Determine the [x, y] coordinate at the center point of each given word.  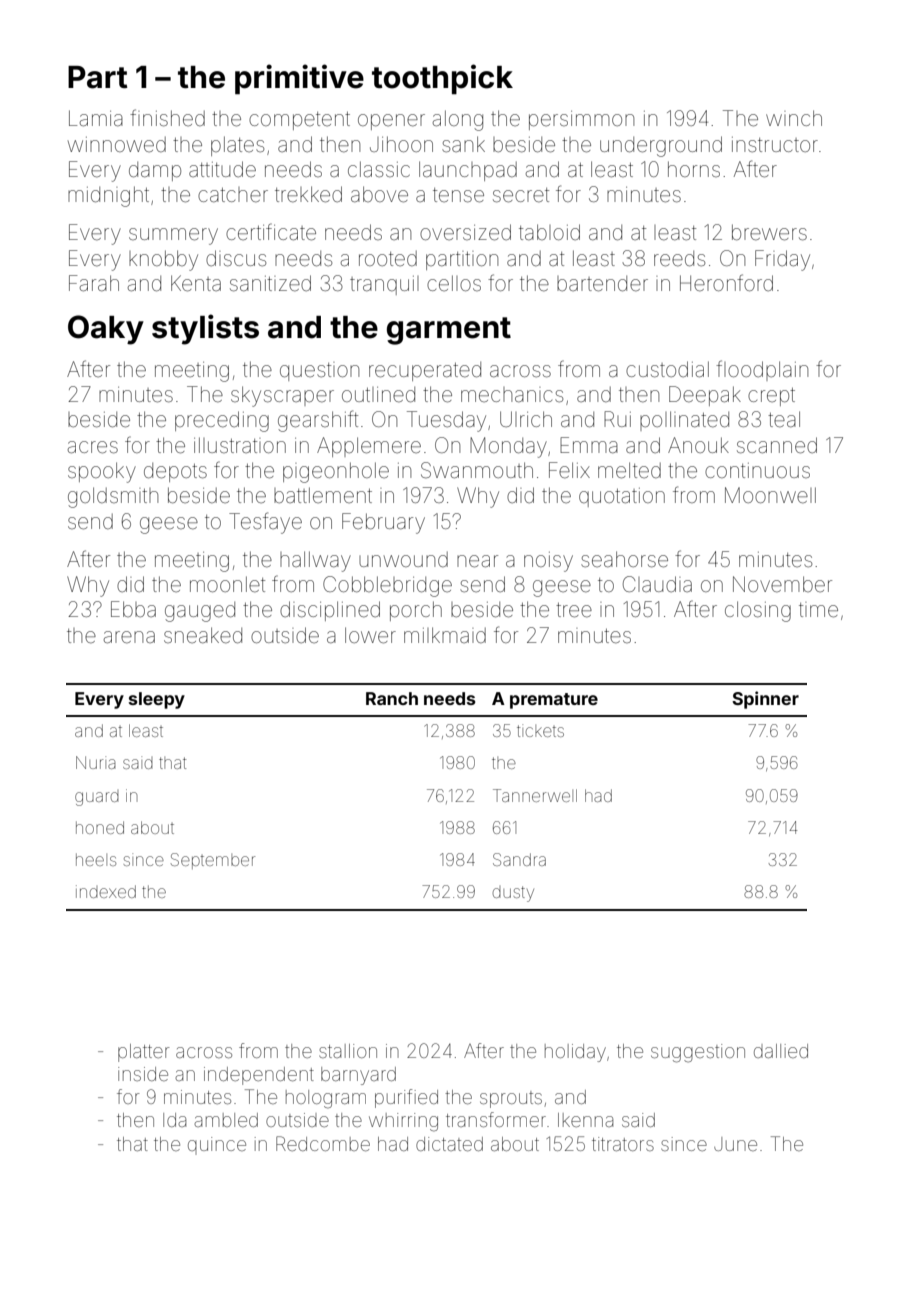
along [458, 120]
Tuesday [446, 421]
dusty [513, 894]
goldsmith [113, 497]
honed [100, 827]
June [735, 1144]
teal [784, 419]
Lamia [96, 118]
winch [794, 118]
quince [217, 1146]
